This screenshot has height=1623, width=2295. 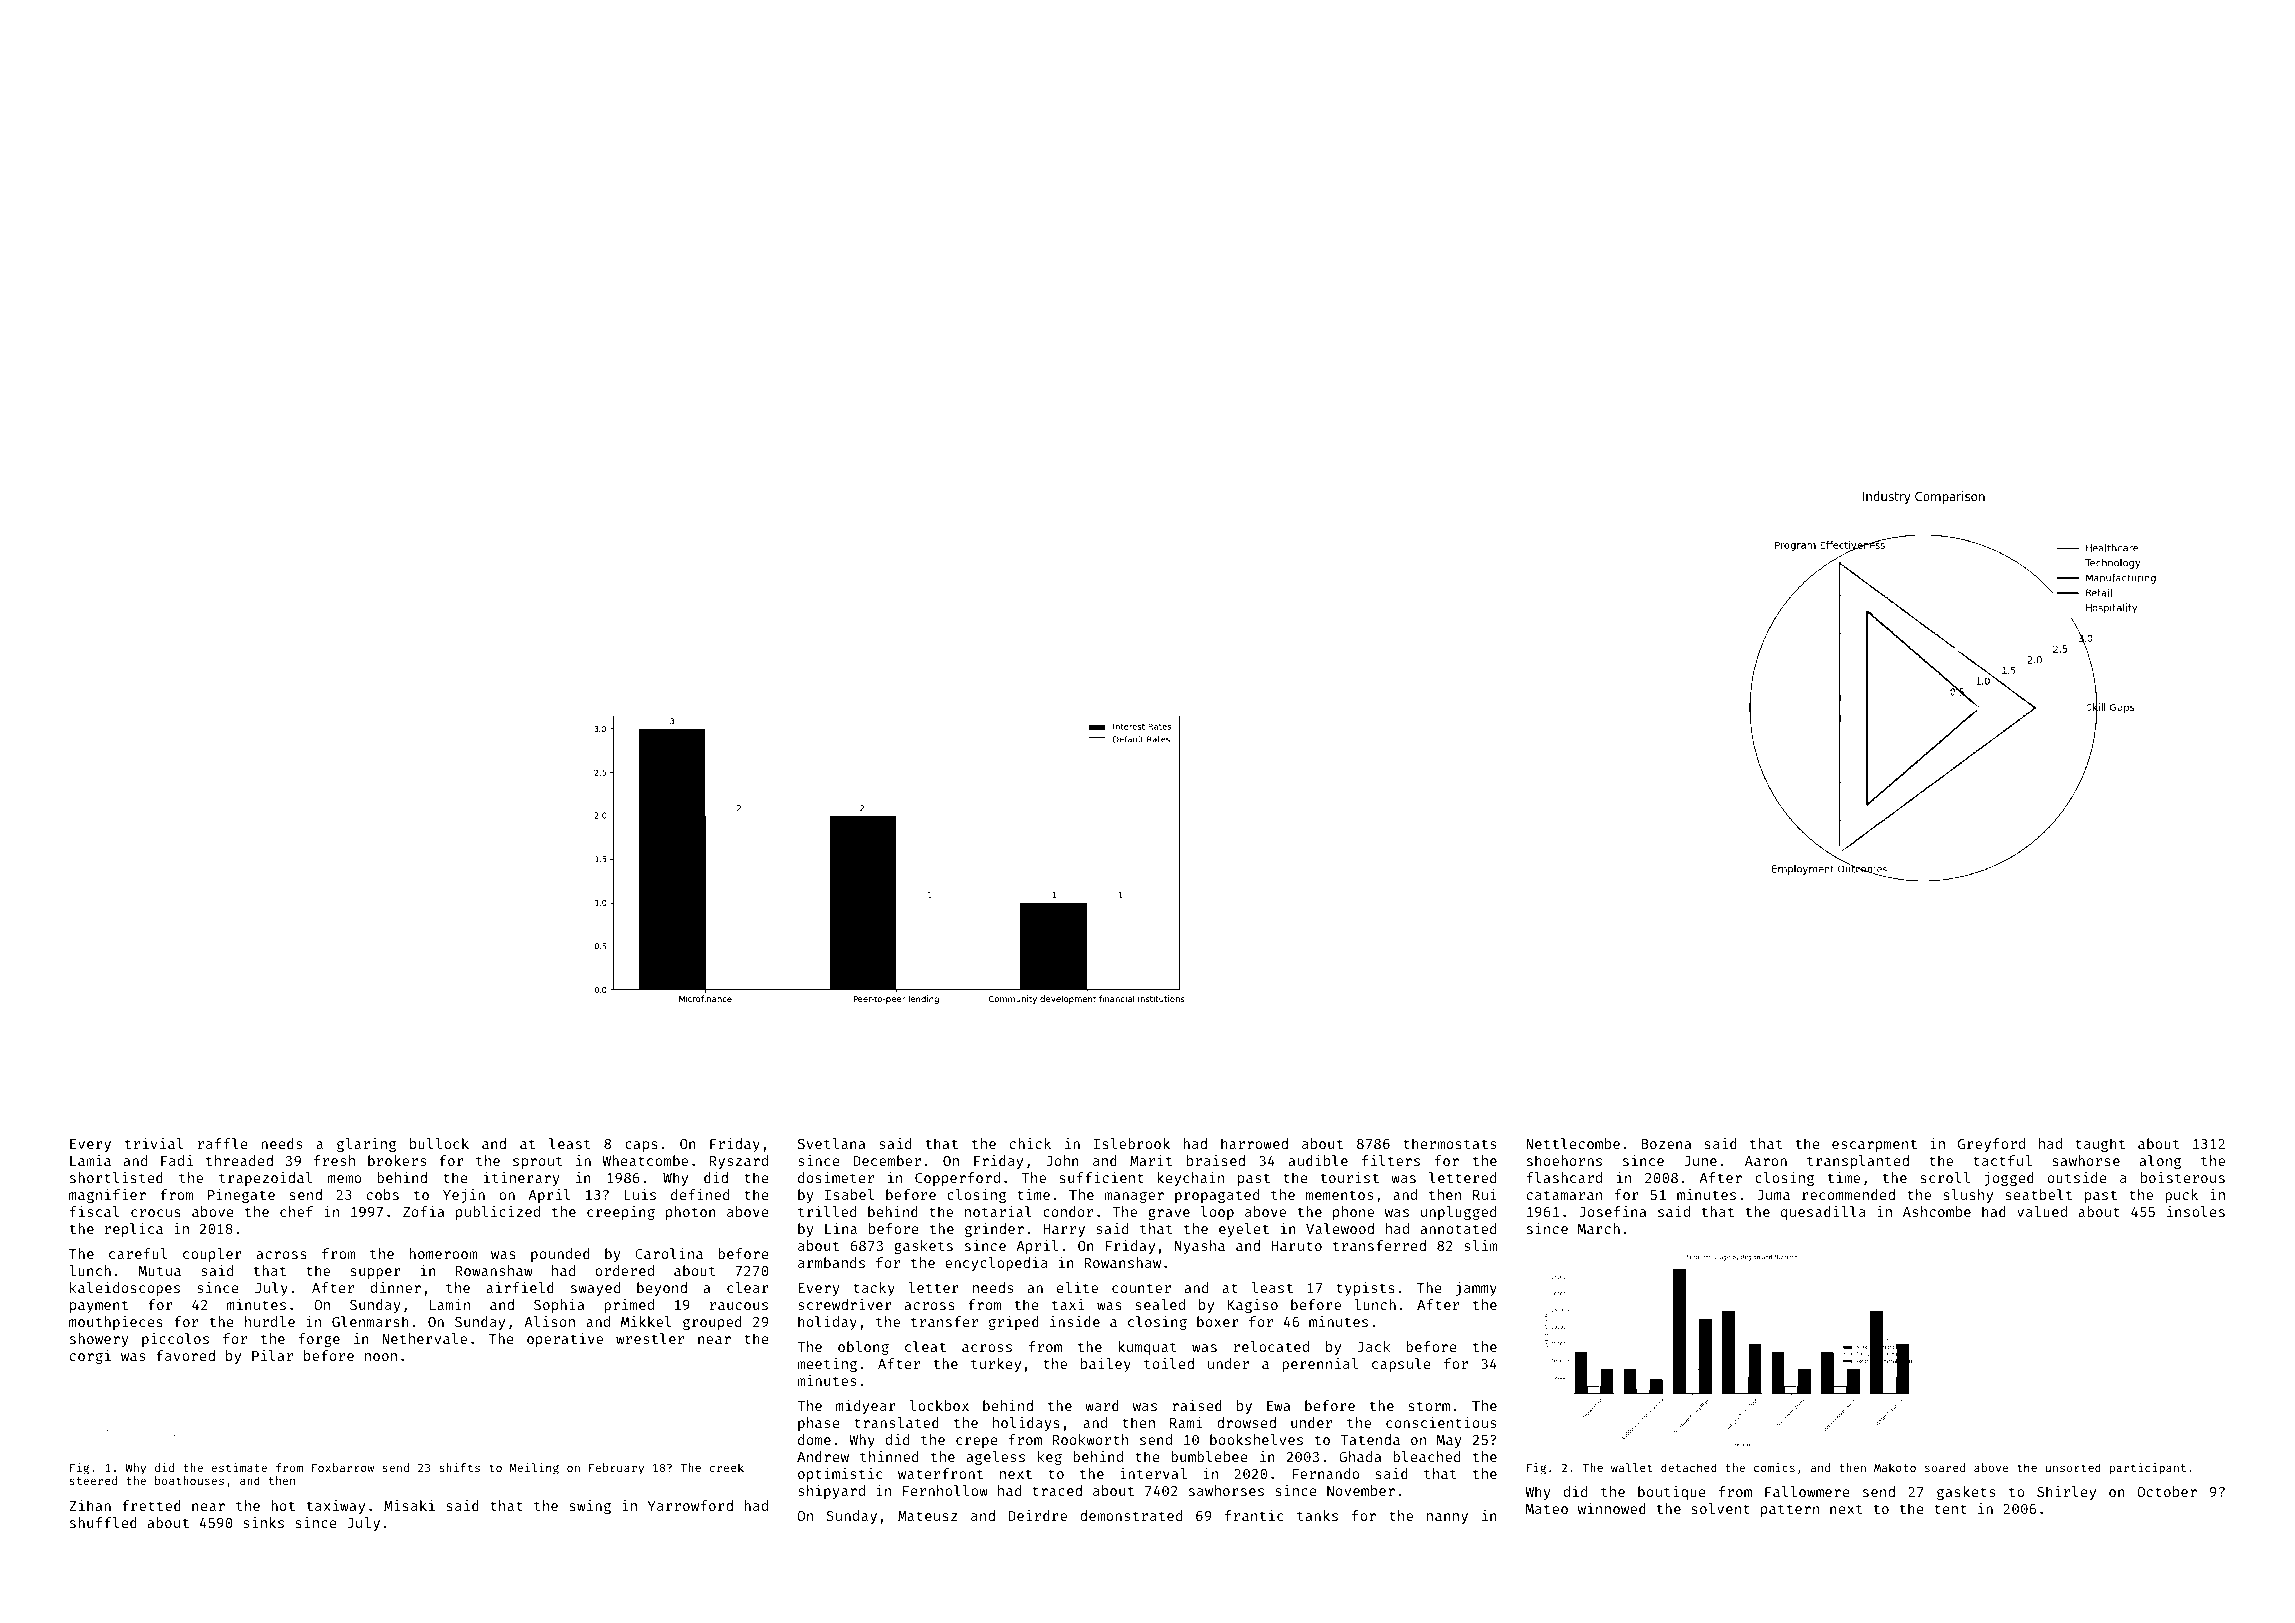 What do you see at coordinates (1441, 1422) in the screenshot?
I see `conscientious` at bounding box center [1441, 1422].
